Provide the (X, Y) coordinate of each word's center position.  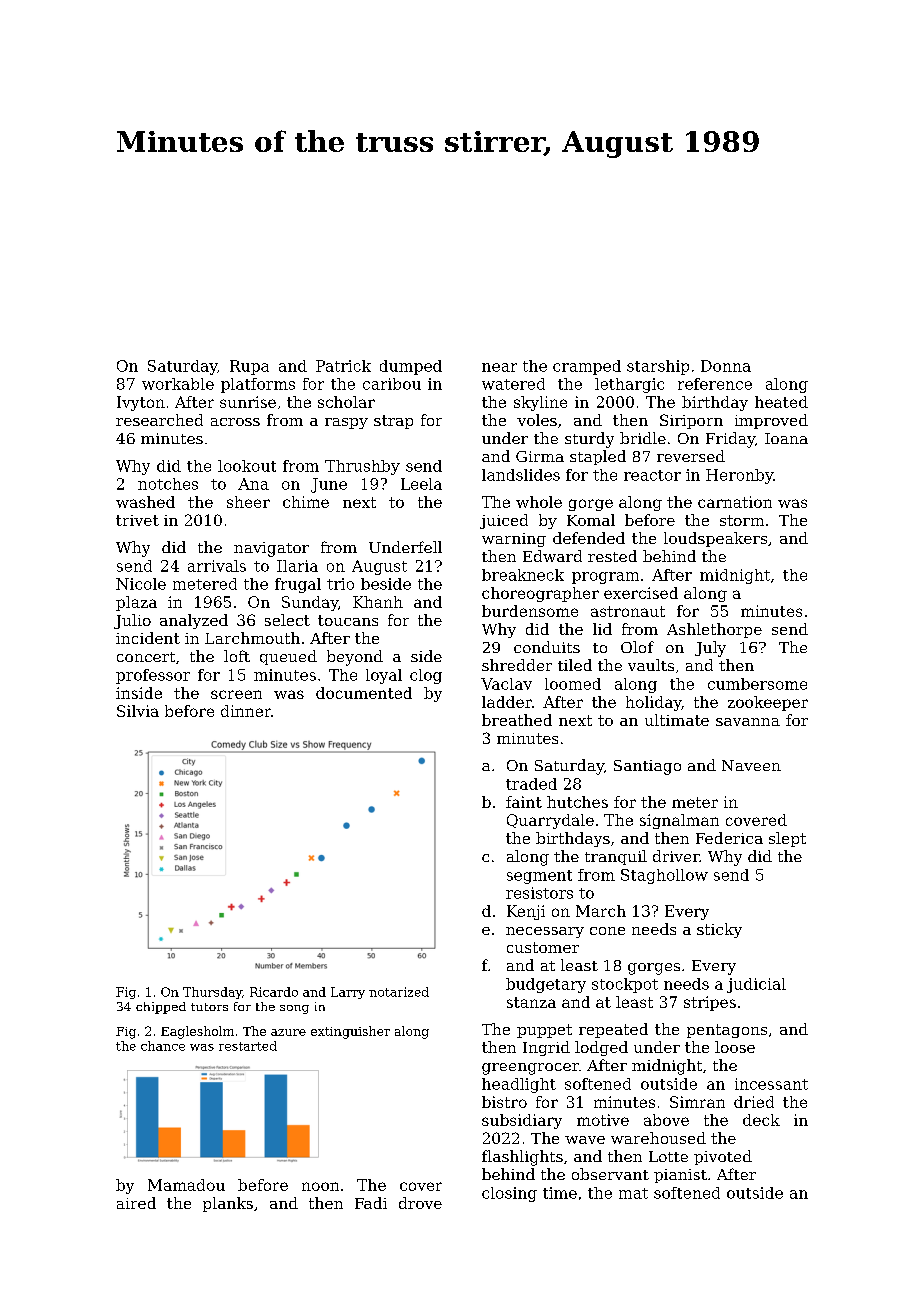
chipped (161, 1008)
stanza (531, 1002)
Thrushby (362, 467)
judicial (756, 985)
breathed (517, 720)
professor (153, 676)
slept (787, 839)
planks (228, 1204)
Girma (540, 456)
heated (781, 402)
